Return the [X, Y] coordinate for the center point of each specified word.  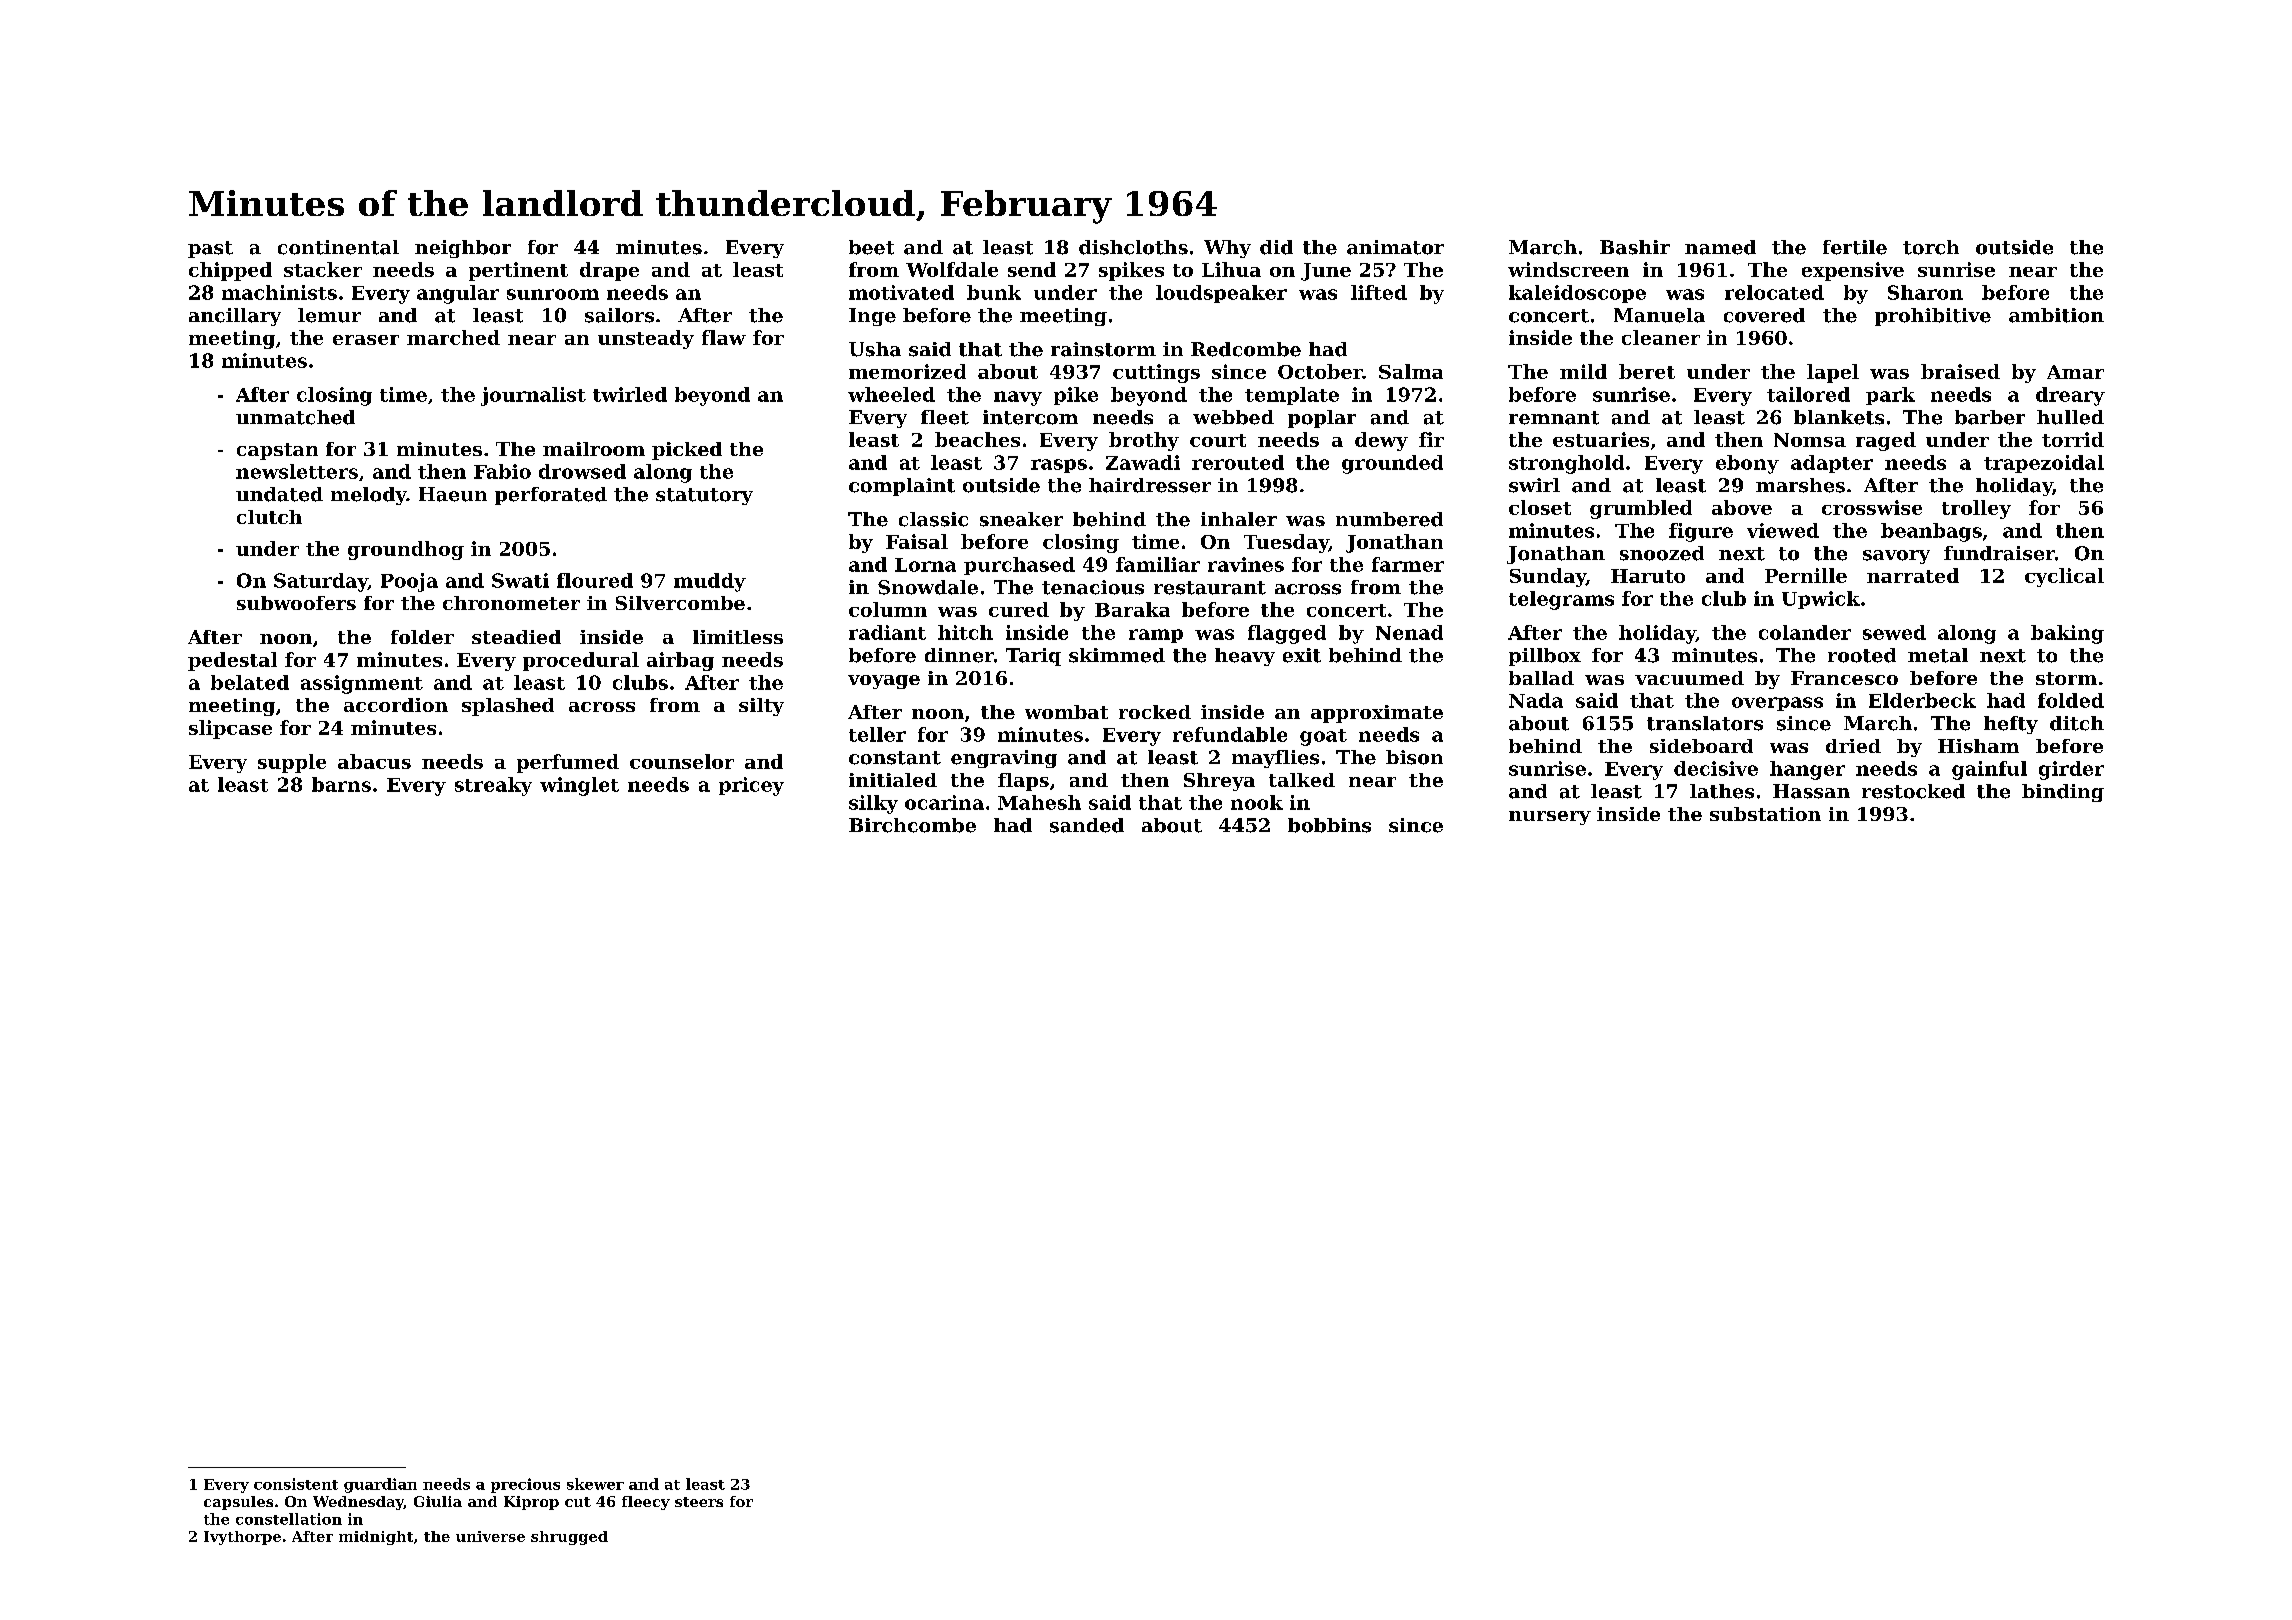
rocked [1155, 712]
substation [1765, 814]
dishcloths [1133, 247]
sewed [1894, 632]
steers [699, 1502]
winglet [579, 786]
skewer [595, 1484]
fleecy [646, 1503]
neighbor [463, 249]
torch [1931, 247]
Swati [520, 580]
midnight [376, 1538]
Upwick [1821, 600]
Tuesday [1286, 543]
